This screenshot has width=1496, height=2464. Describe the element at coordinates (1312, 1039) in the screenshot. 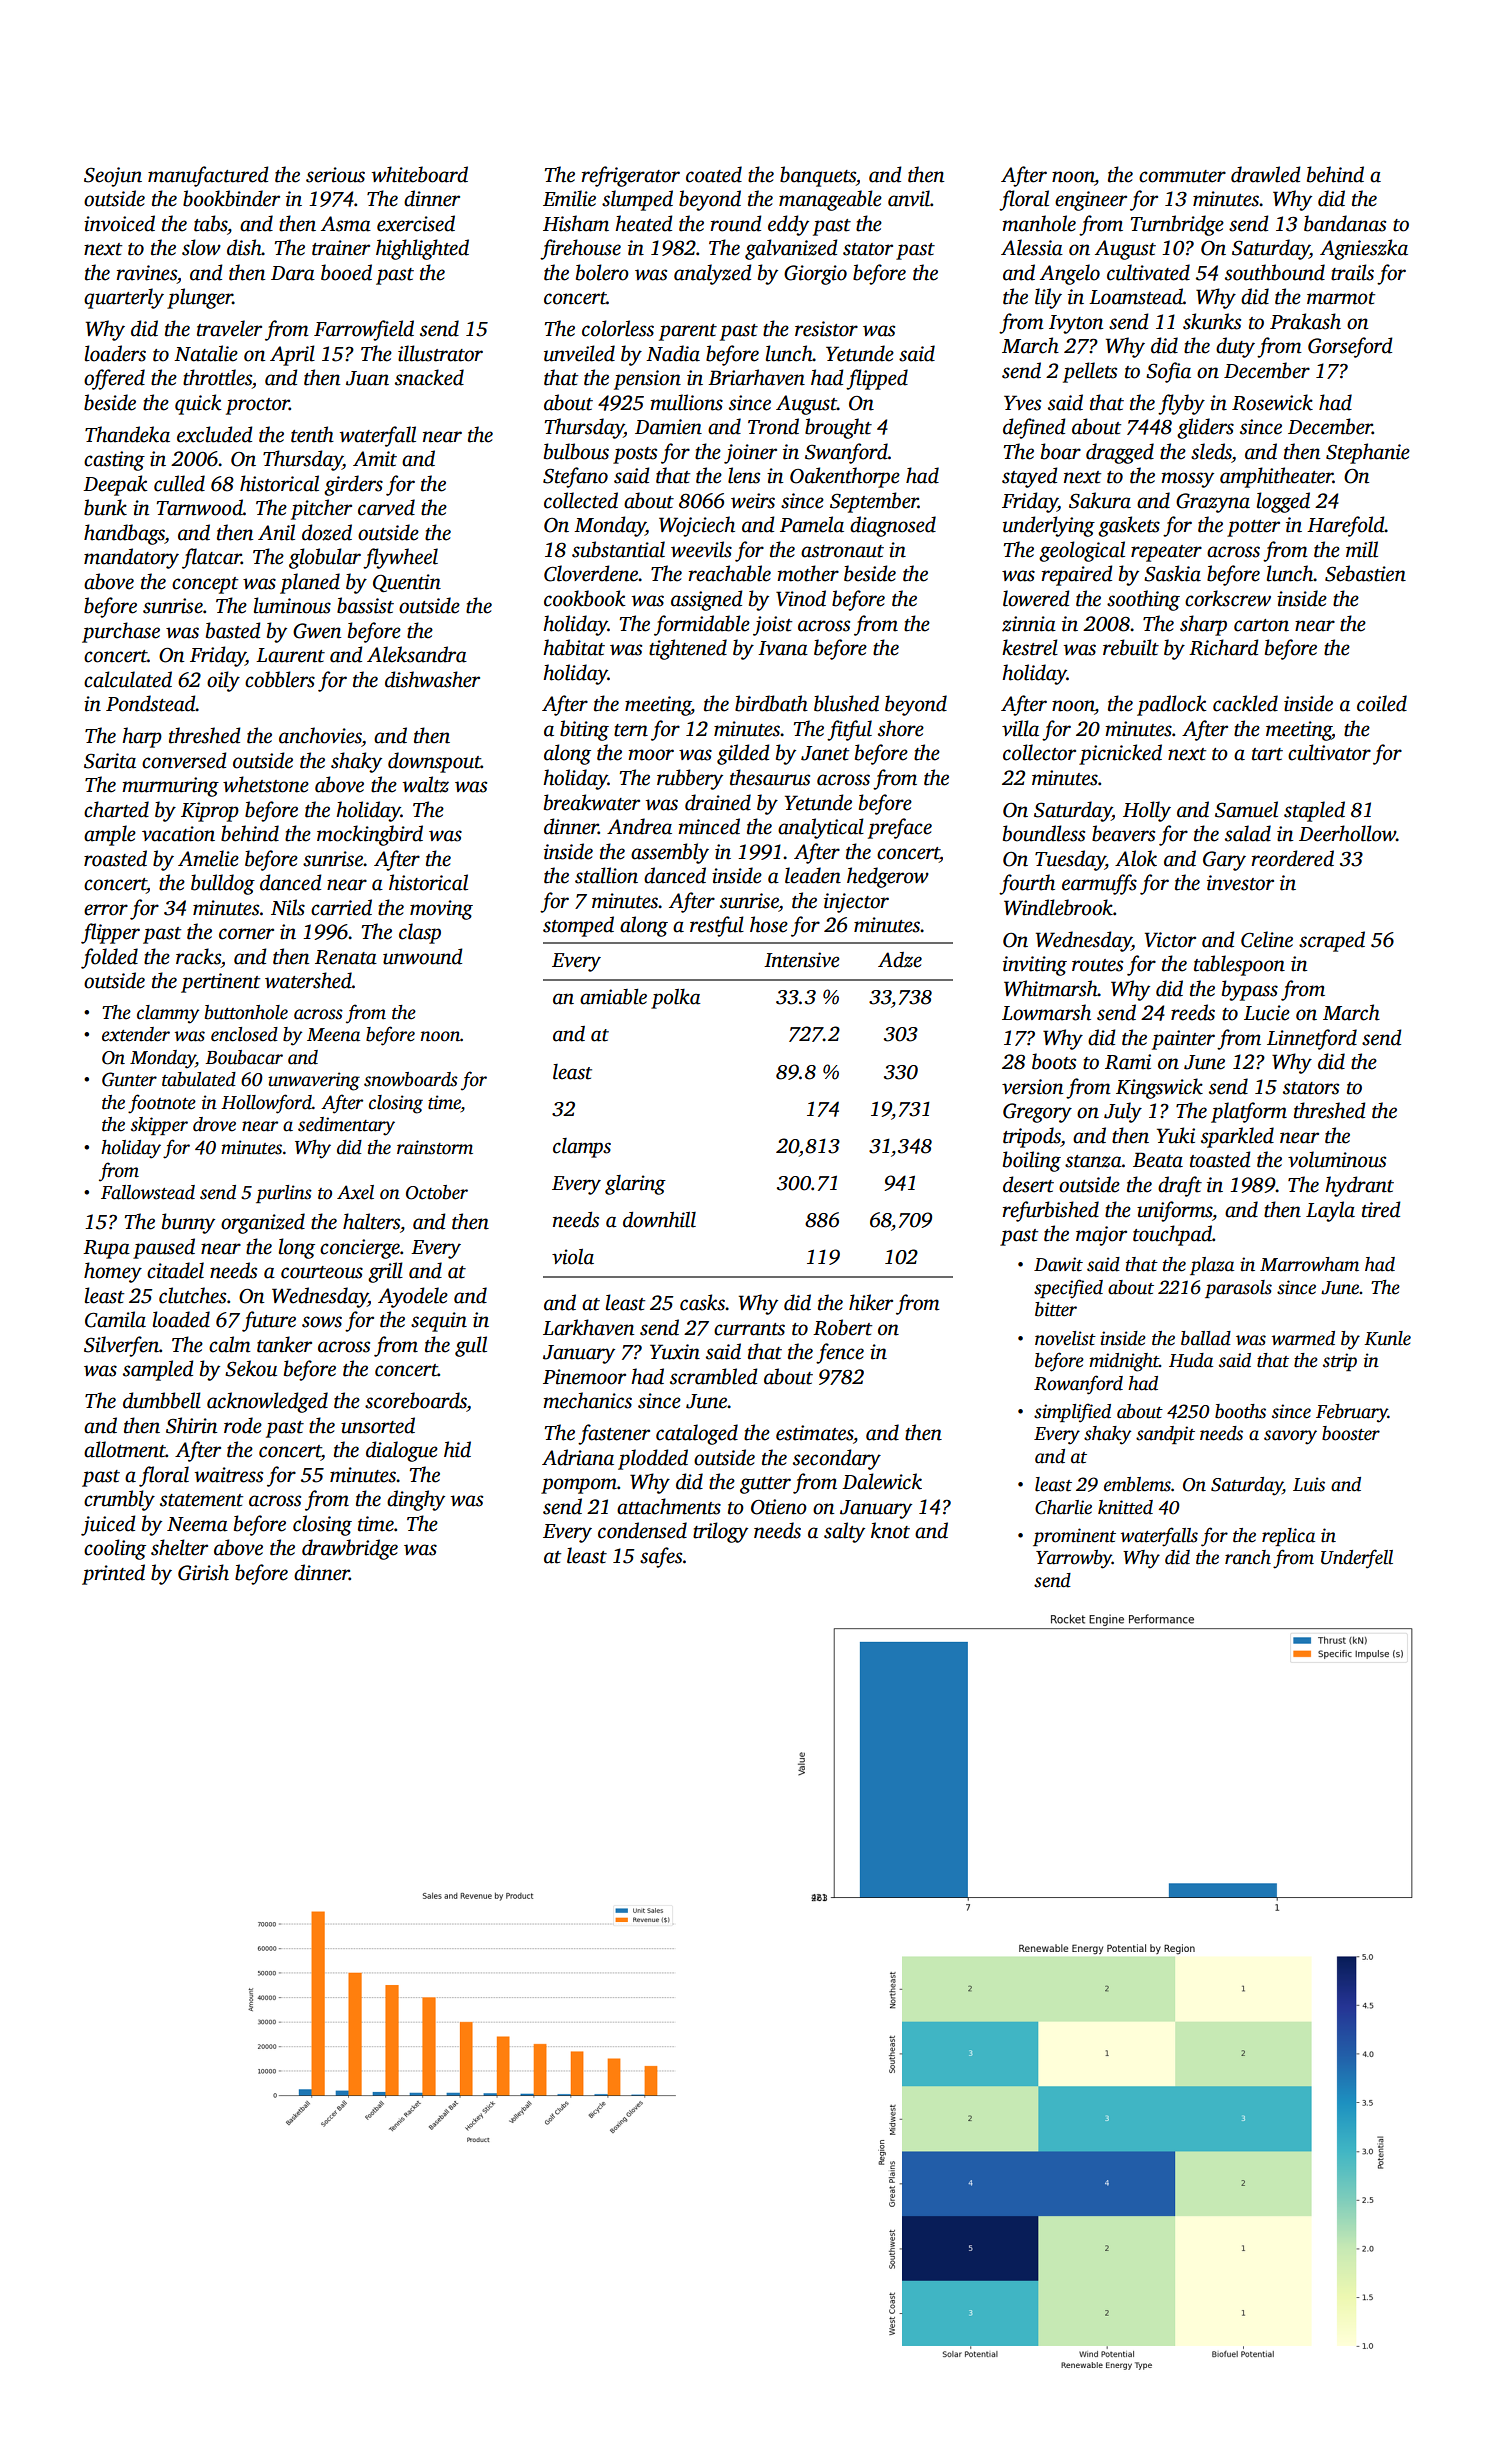

I see `Linnetford` at that location.
